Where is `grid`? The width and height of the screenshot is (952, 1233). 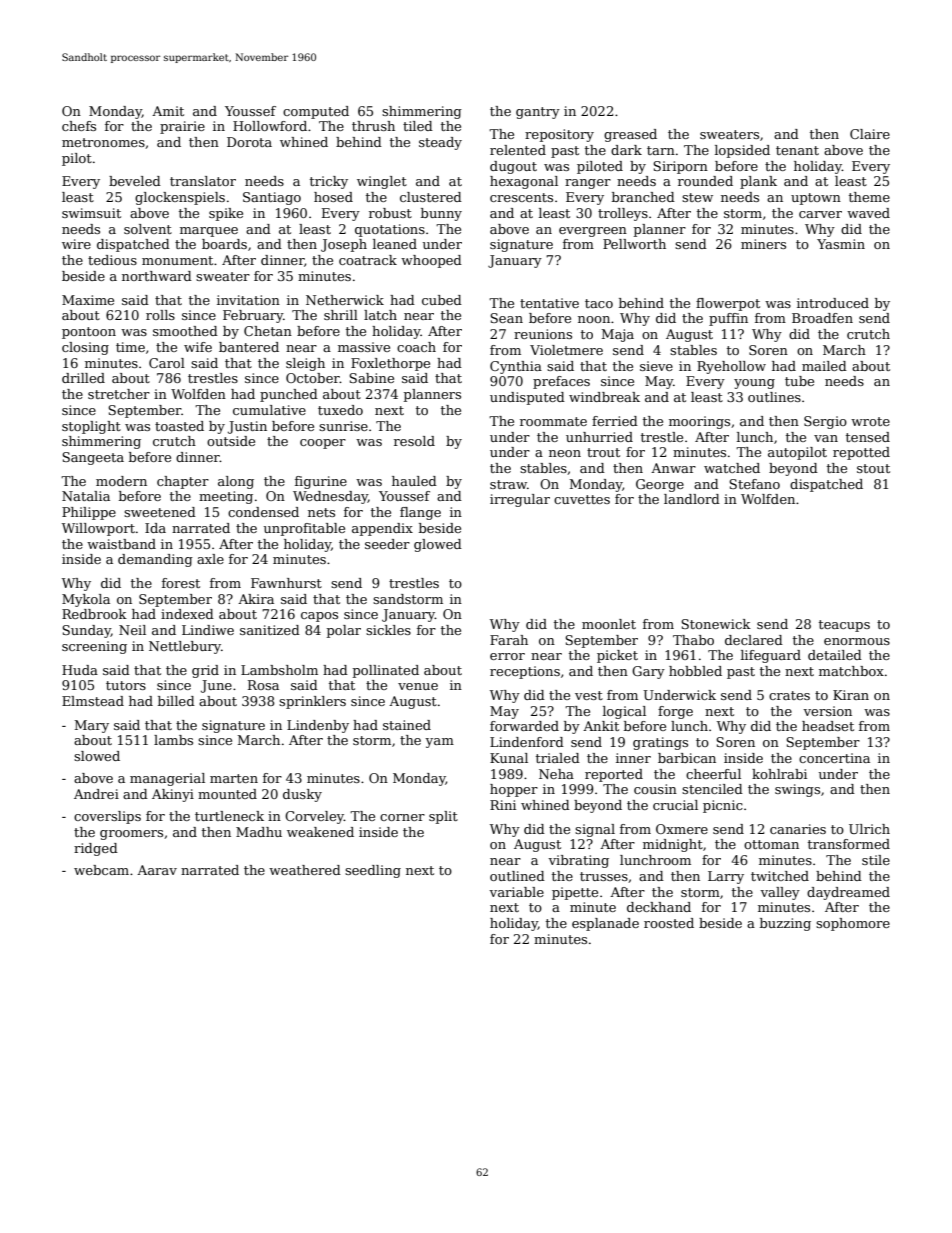
grid is located at coordinates (205, 671).
